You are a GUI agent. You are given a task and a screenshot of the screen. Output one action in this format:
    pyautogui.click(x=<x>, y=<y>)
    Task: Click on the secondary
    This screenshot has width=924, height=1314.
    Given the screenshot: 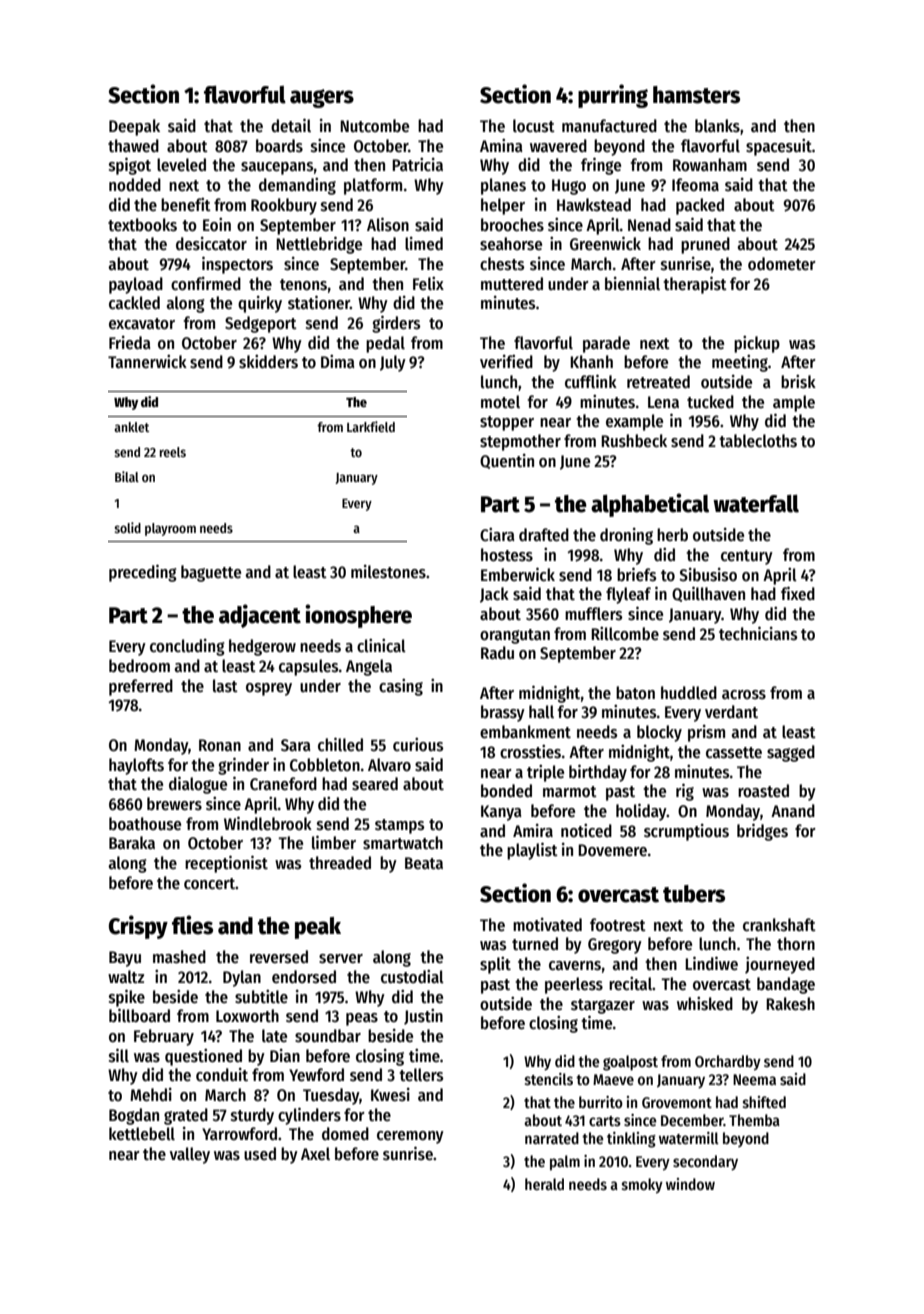 What is the action you would take?
    pyautogui.click(x=705, y=1162)
